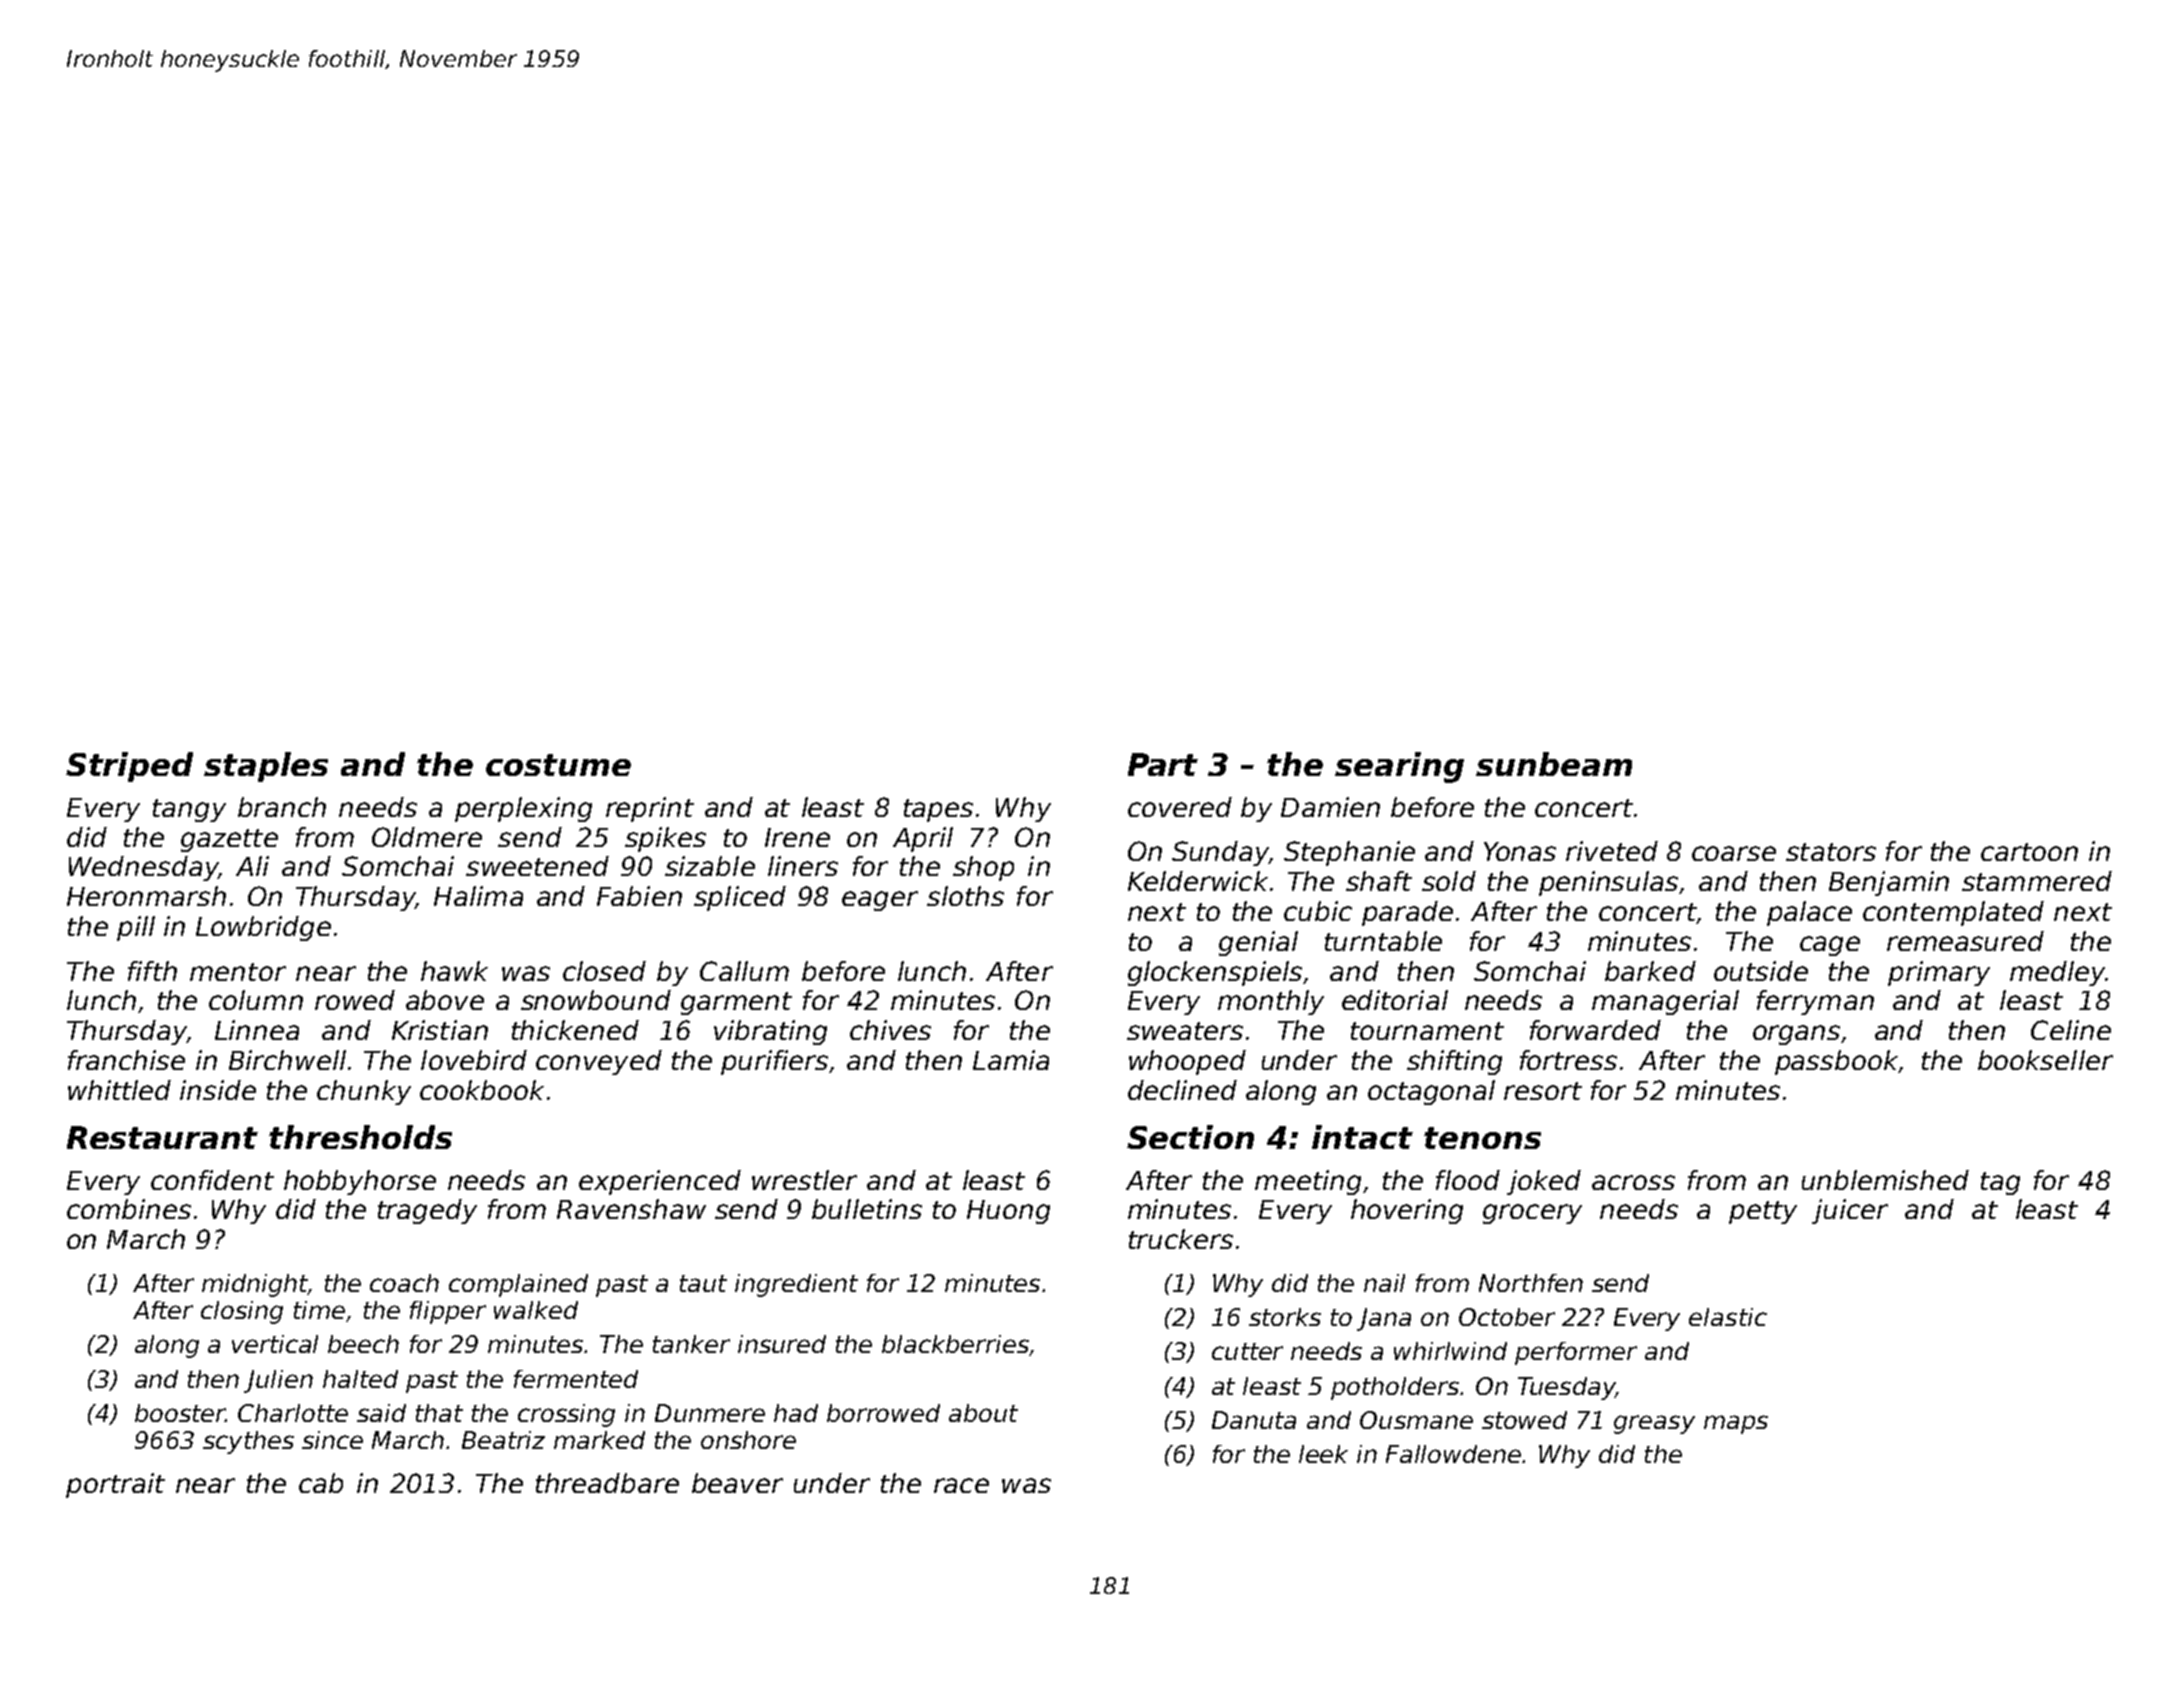 The height and width of the screenshot is (1683, 2178). I want to click on stators, so click(1831, 852).
